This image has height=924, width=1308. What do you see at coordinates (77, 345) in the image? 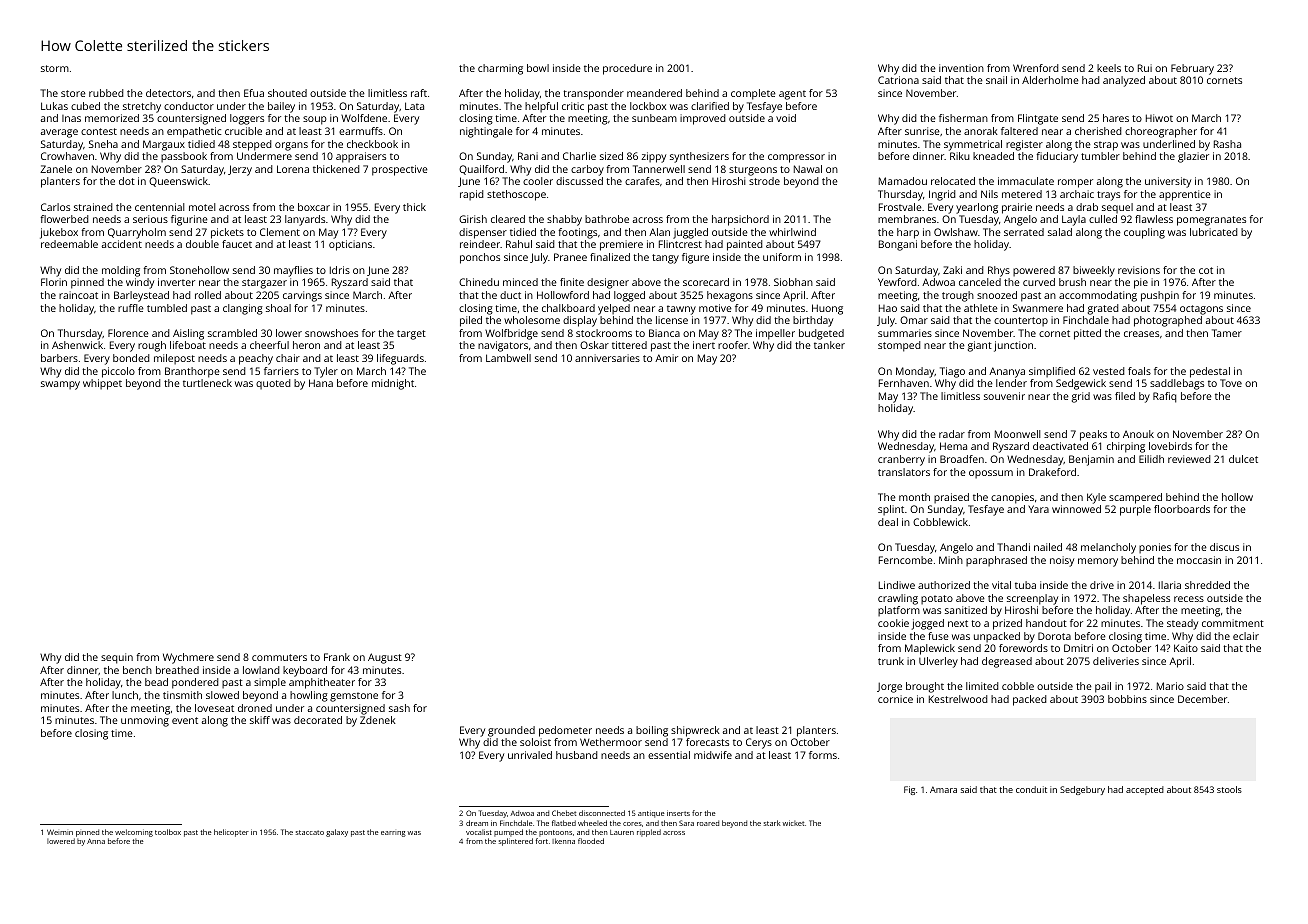
I see `Ashenwick` at bounding box center [77, 345].
